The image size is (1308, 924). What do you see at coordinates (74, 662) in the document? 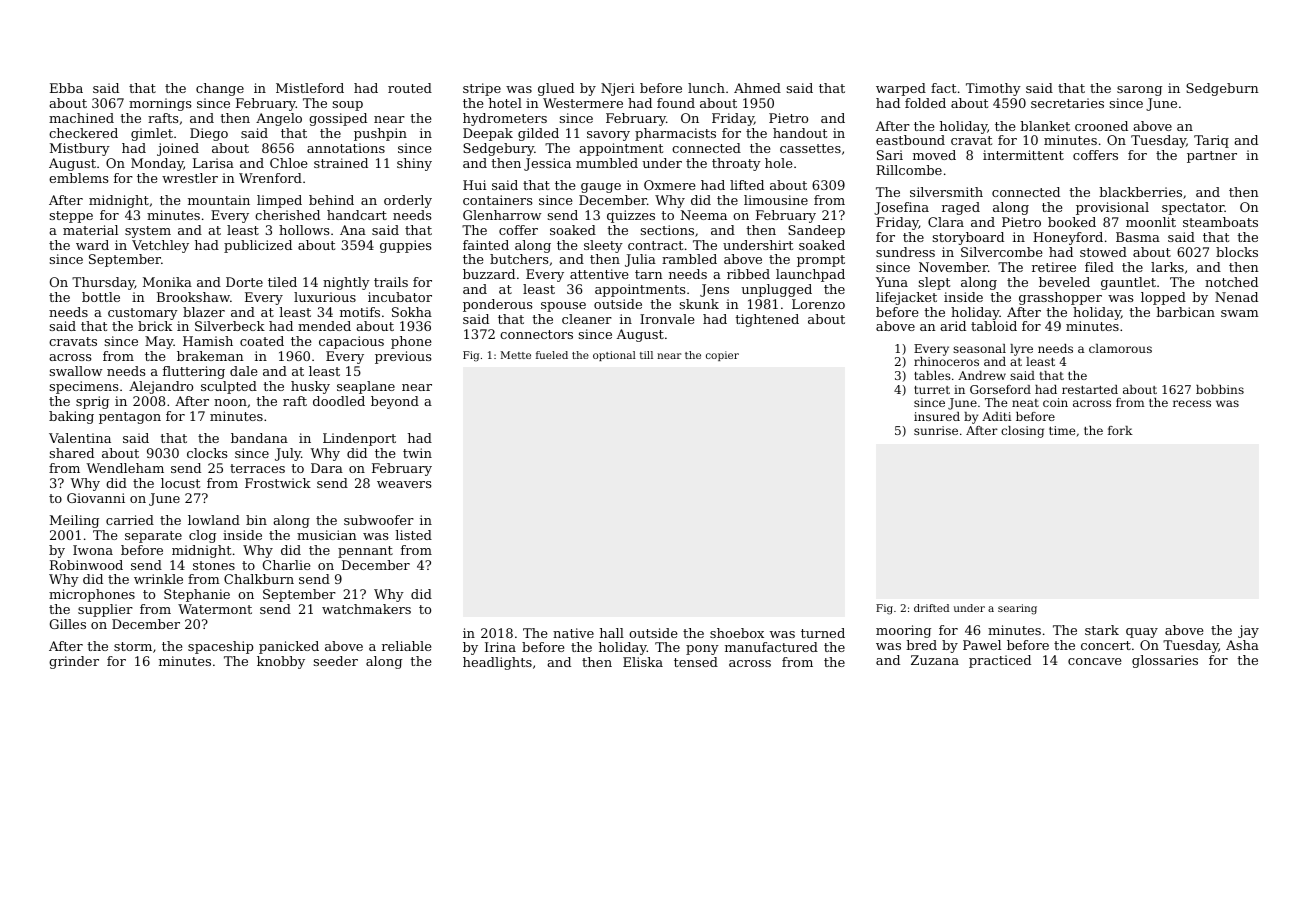
I see `grinder` at bounding box center [74, 662].
